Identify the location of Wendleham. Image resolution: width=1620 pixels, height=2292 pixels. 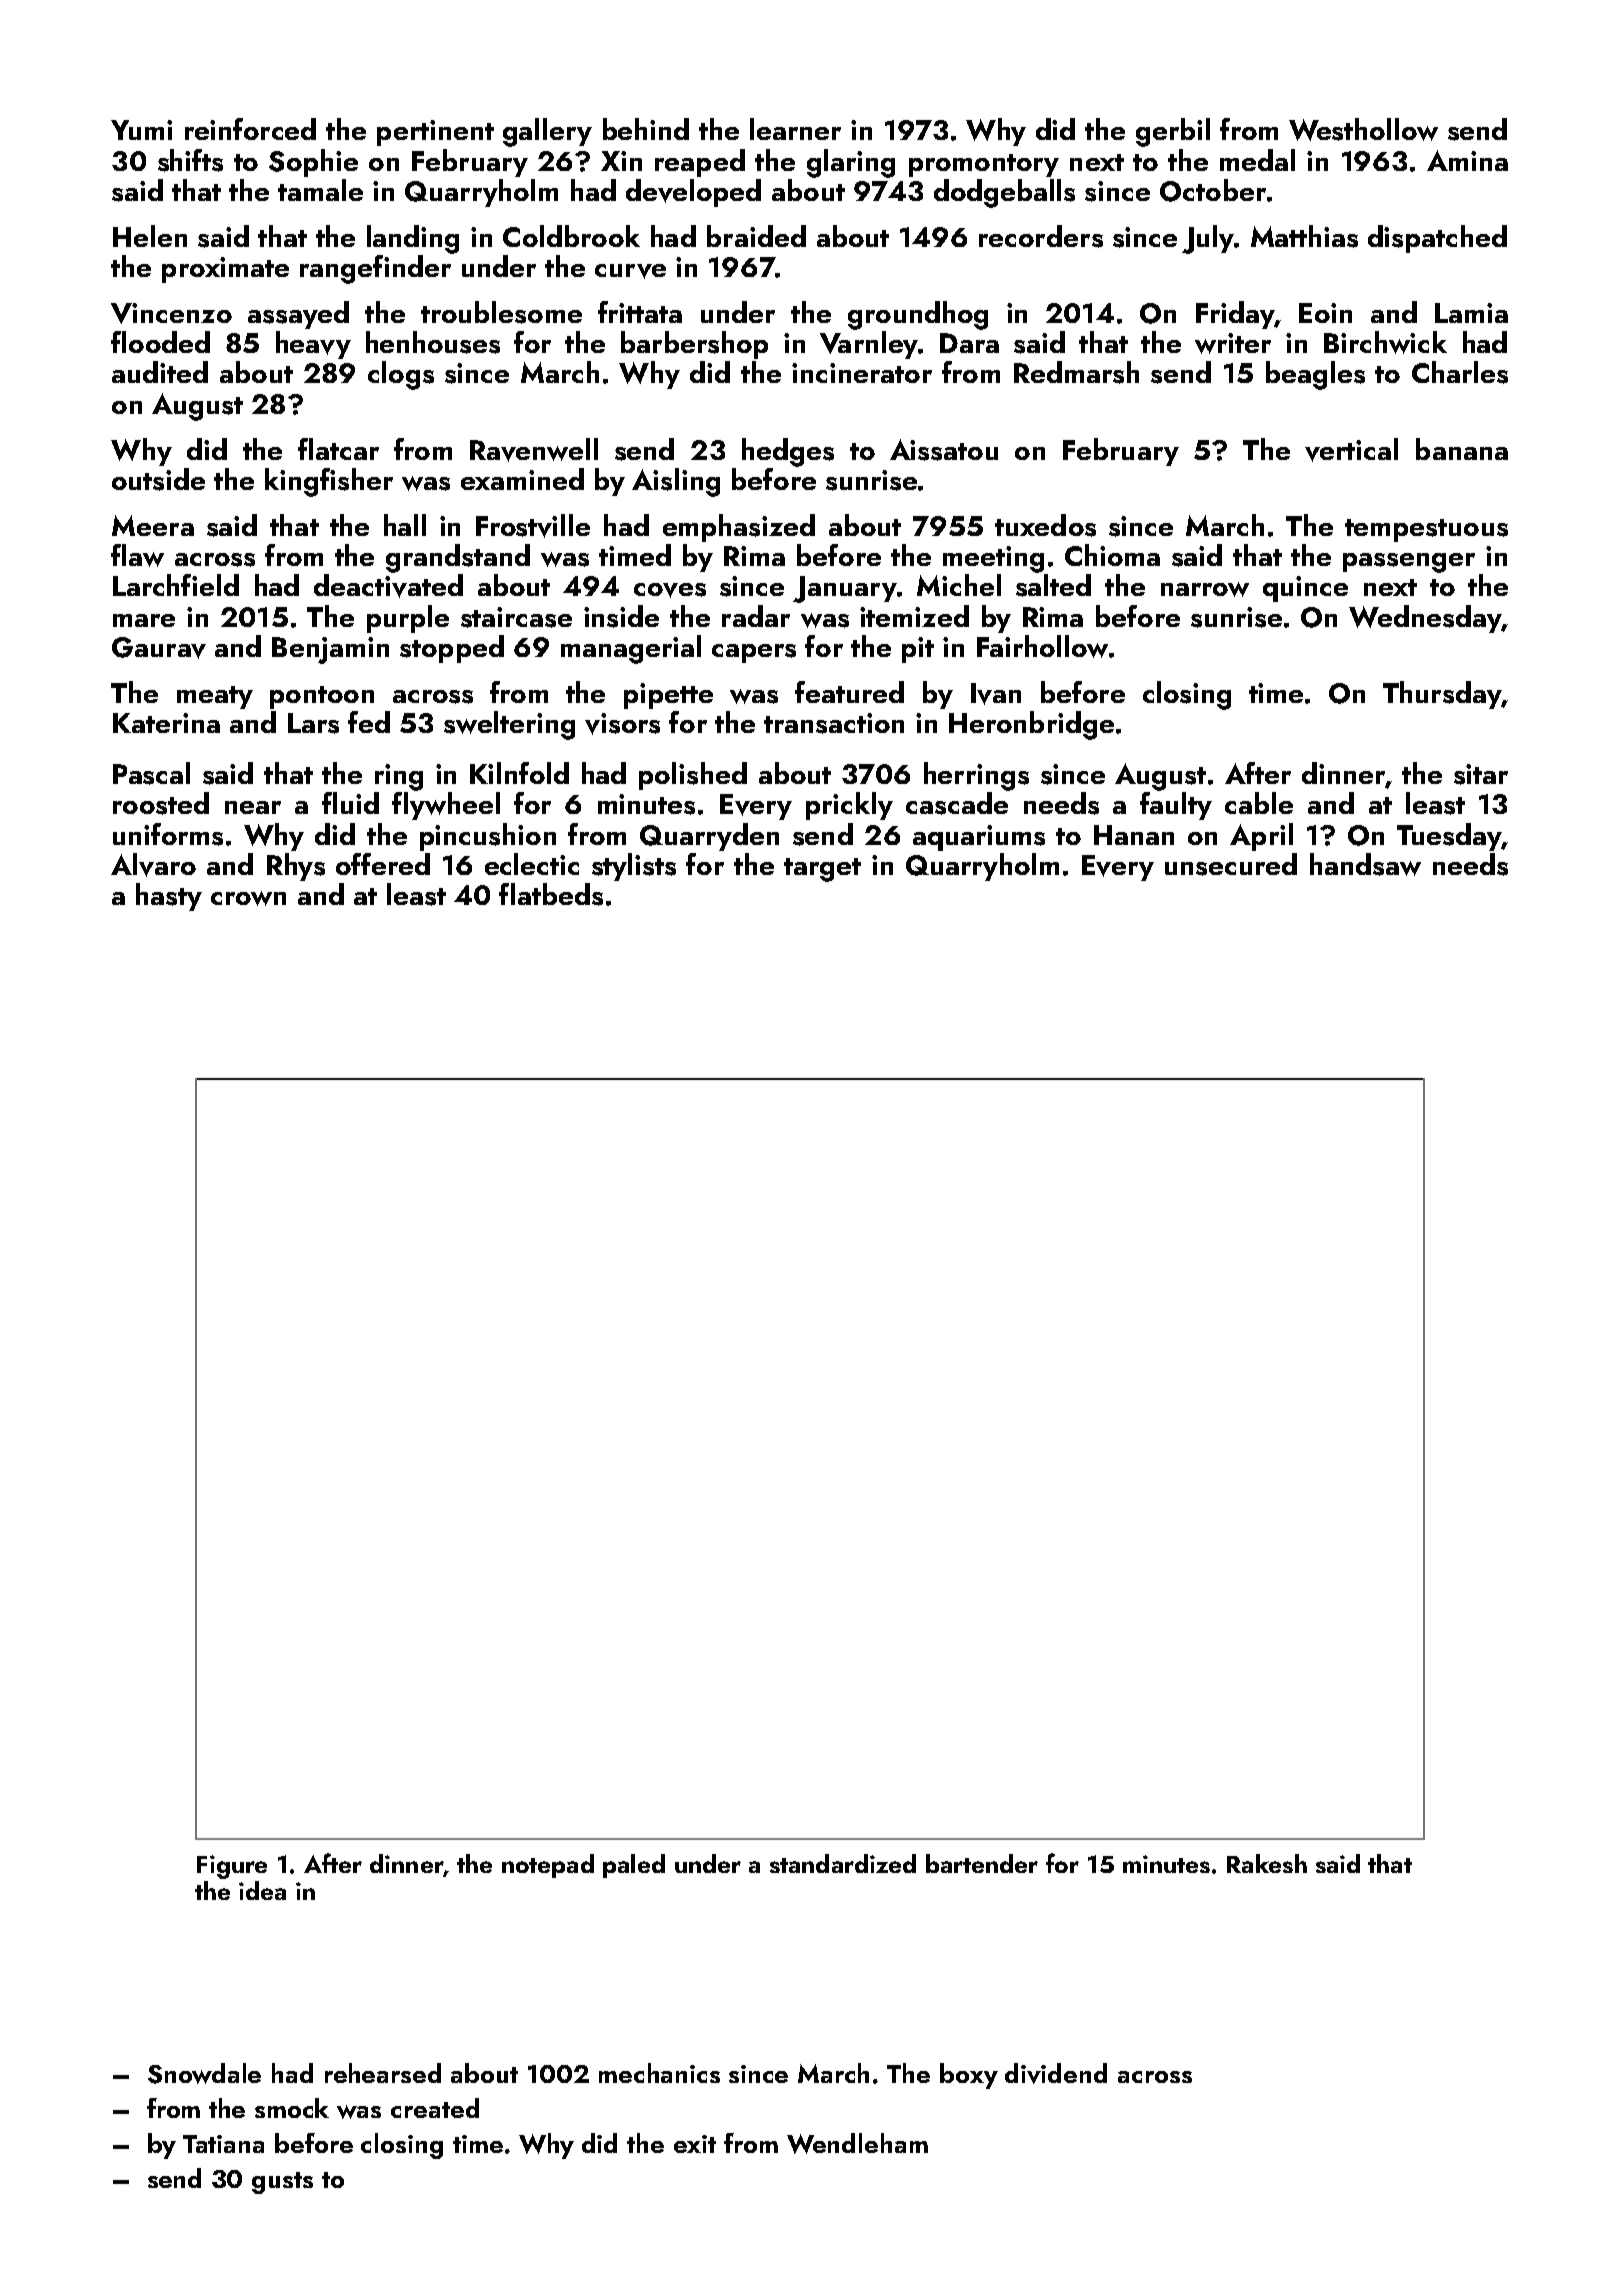
(857, 2143).
